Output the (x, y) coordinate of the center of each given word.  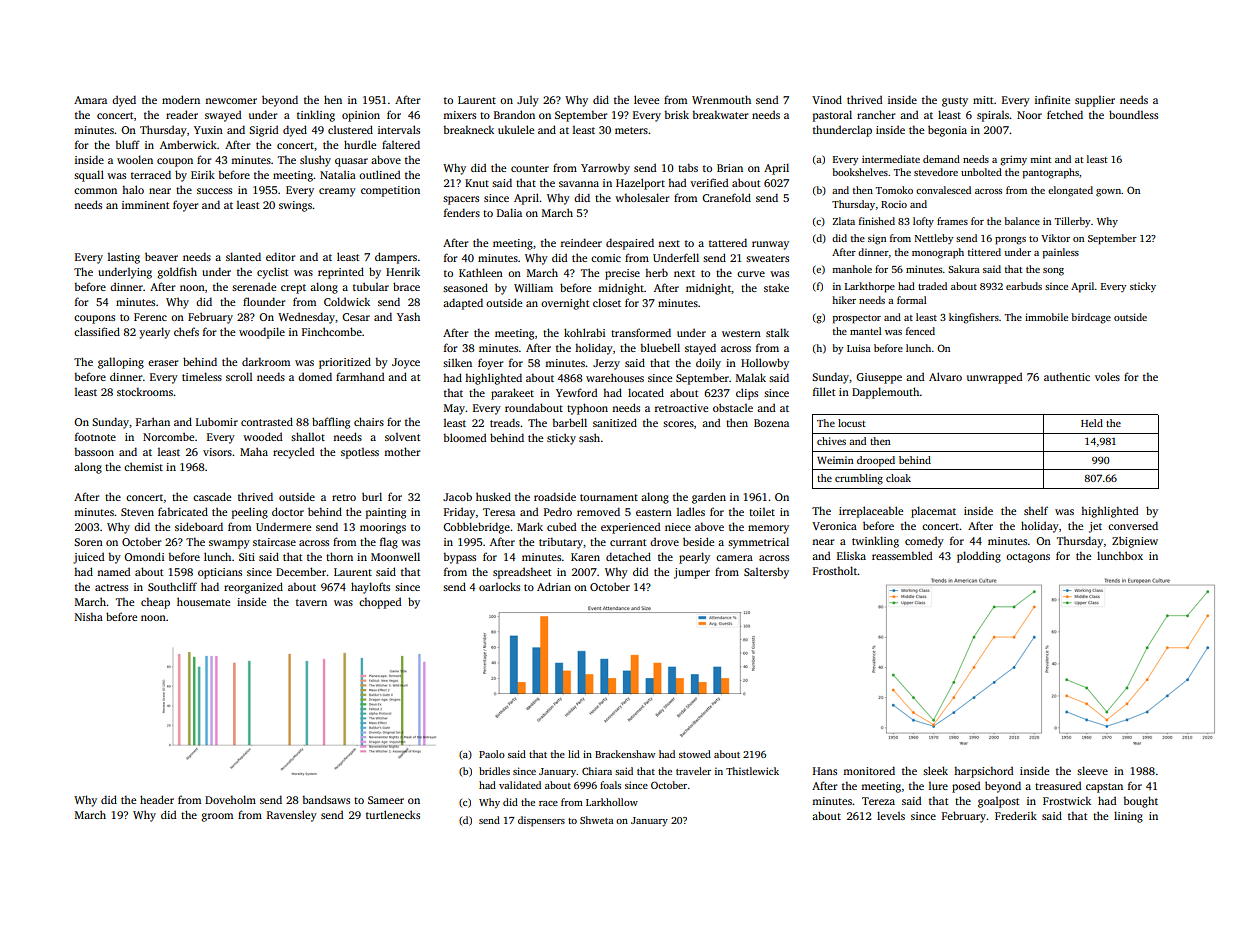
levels (891, 815)
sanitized (615, 422)
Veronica (834, 526)
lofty (923, 222)
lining (1128, 817)
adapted (463, 304)
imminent (145, 205)
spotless (360, 453)
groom (217, 817)
